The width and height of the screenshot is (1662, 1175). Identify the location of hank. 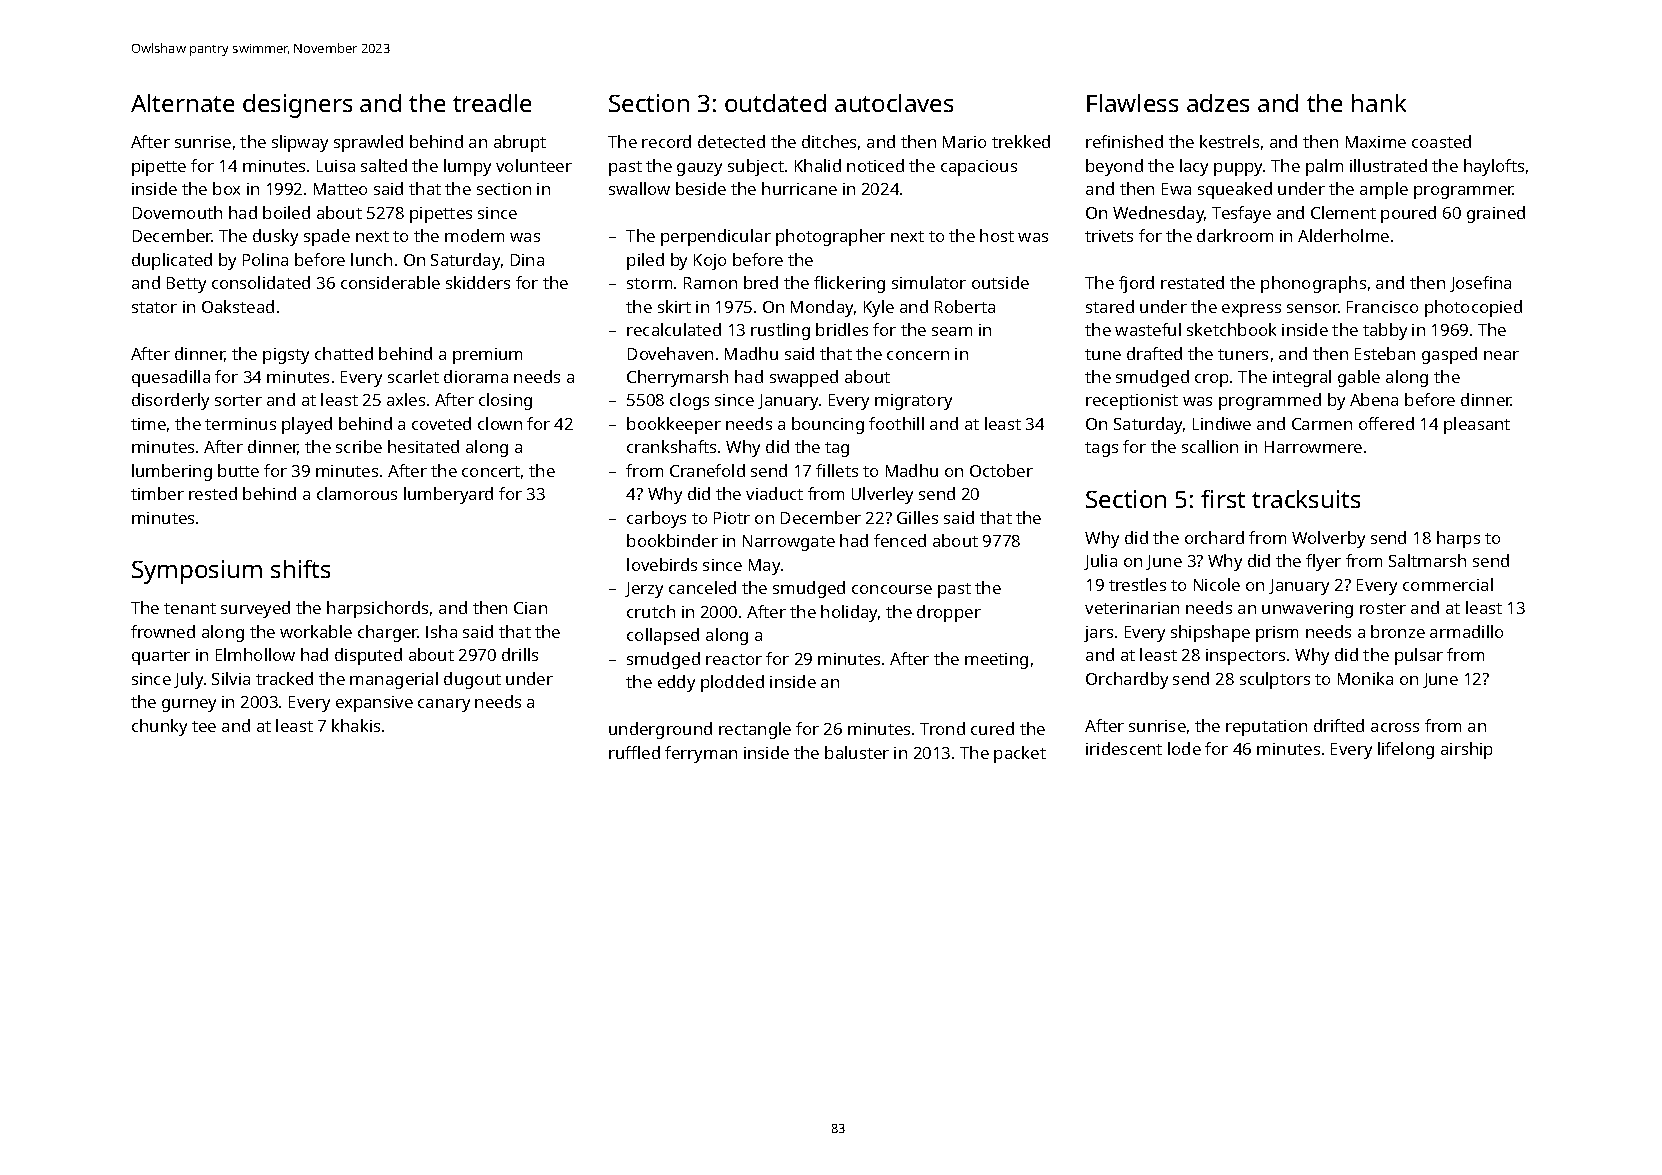
(1379, 103).
